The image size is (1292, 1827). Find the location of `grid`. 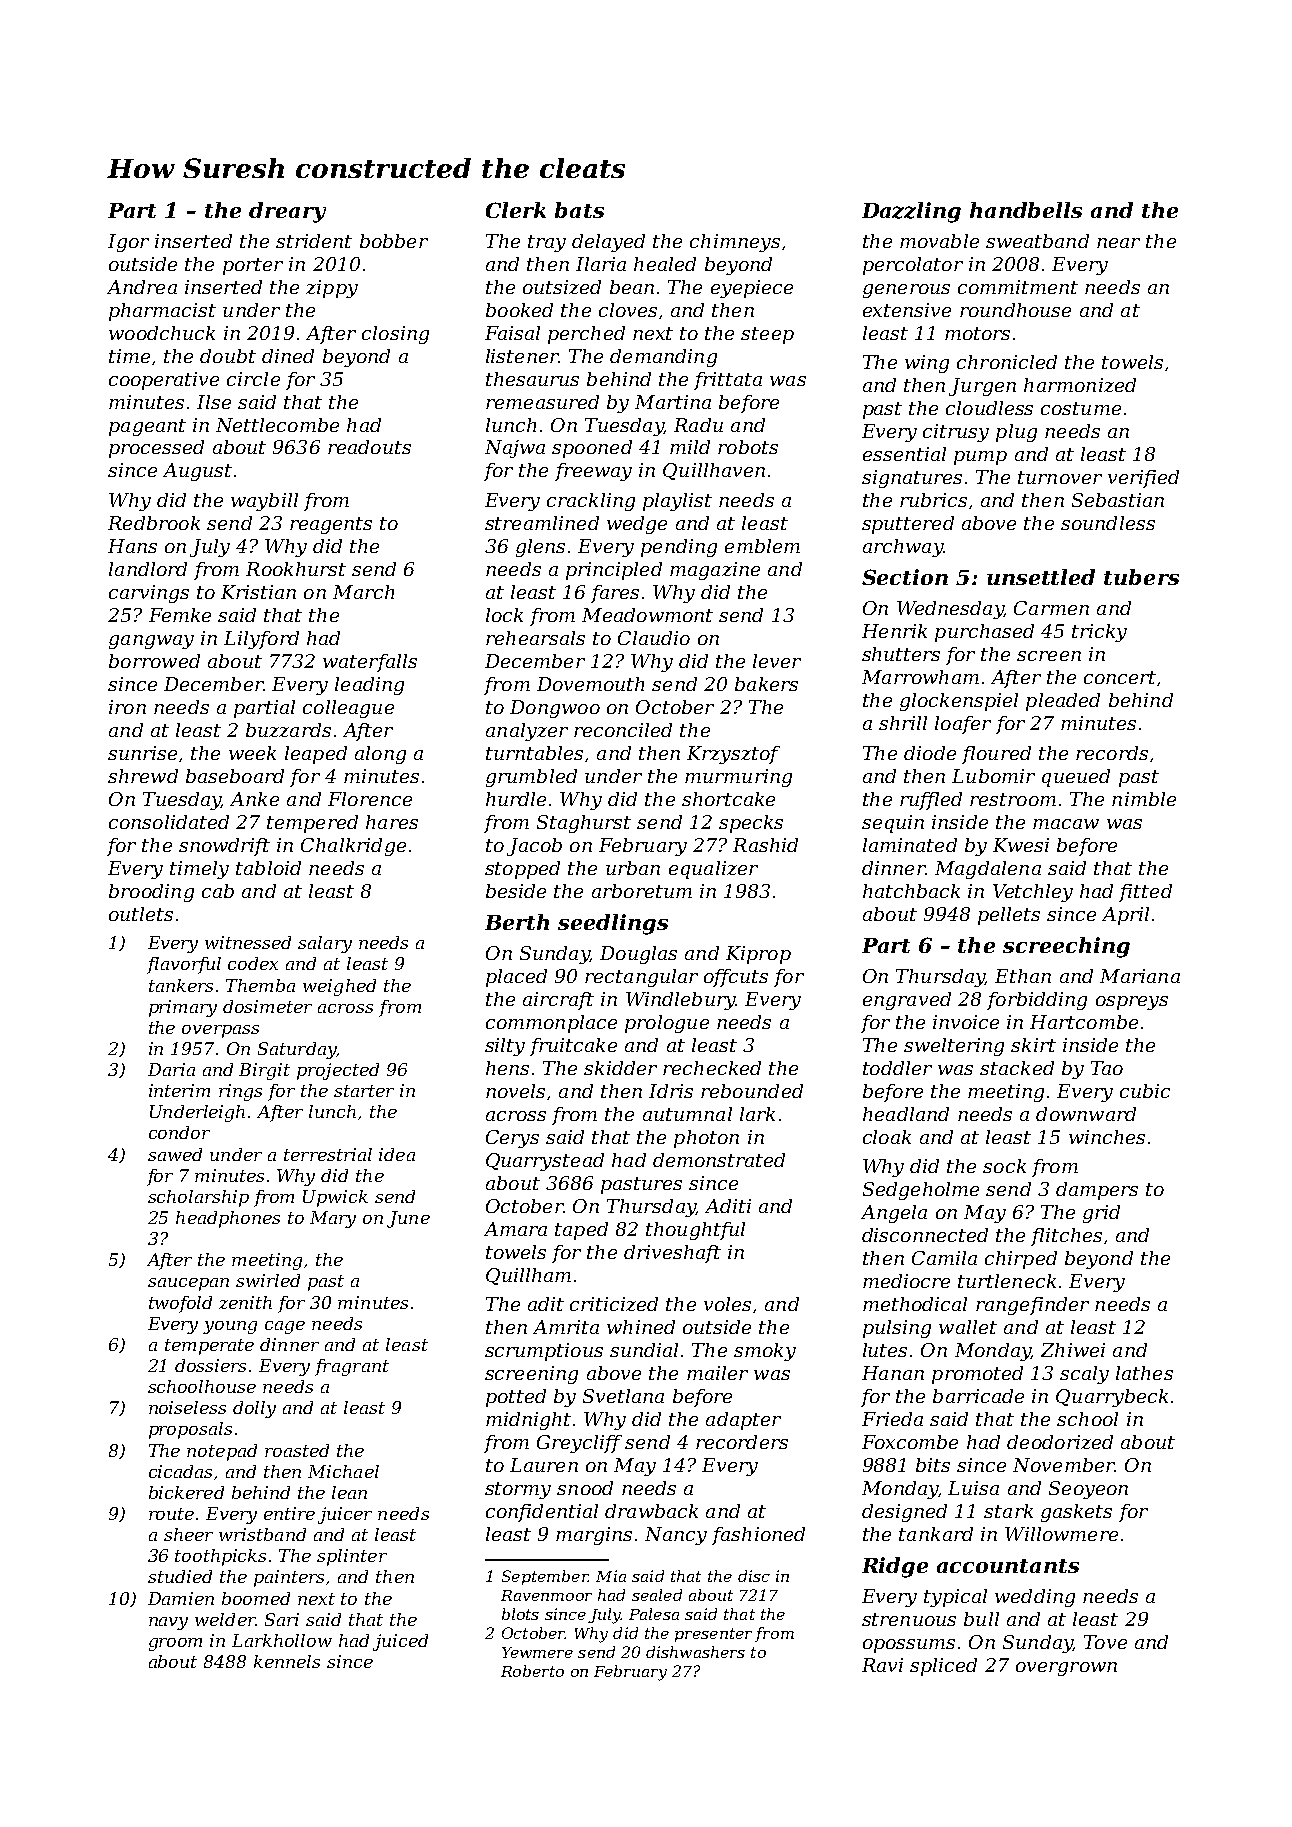

grid is located at coordinates (1101, 1214).
